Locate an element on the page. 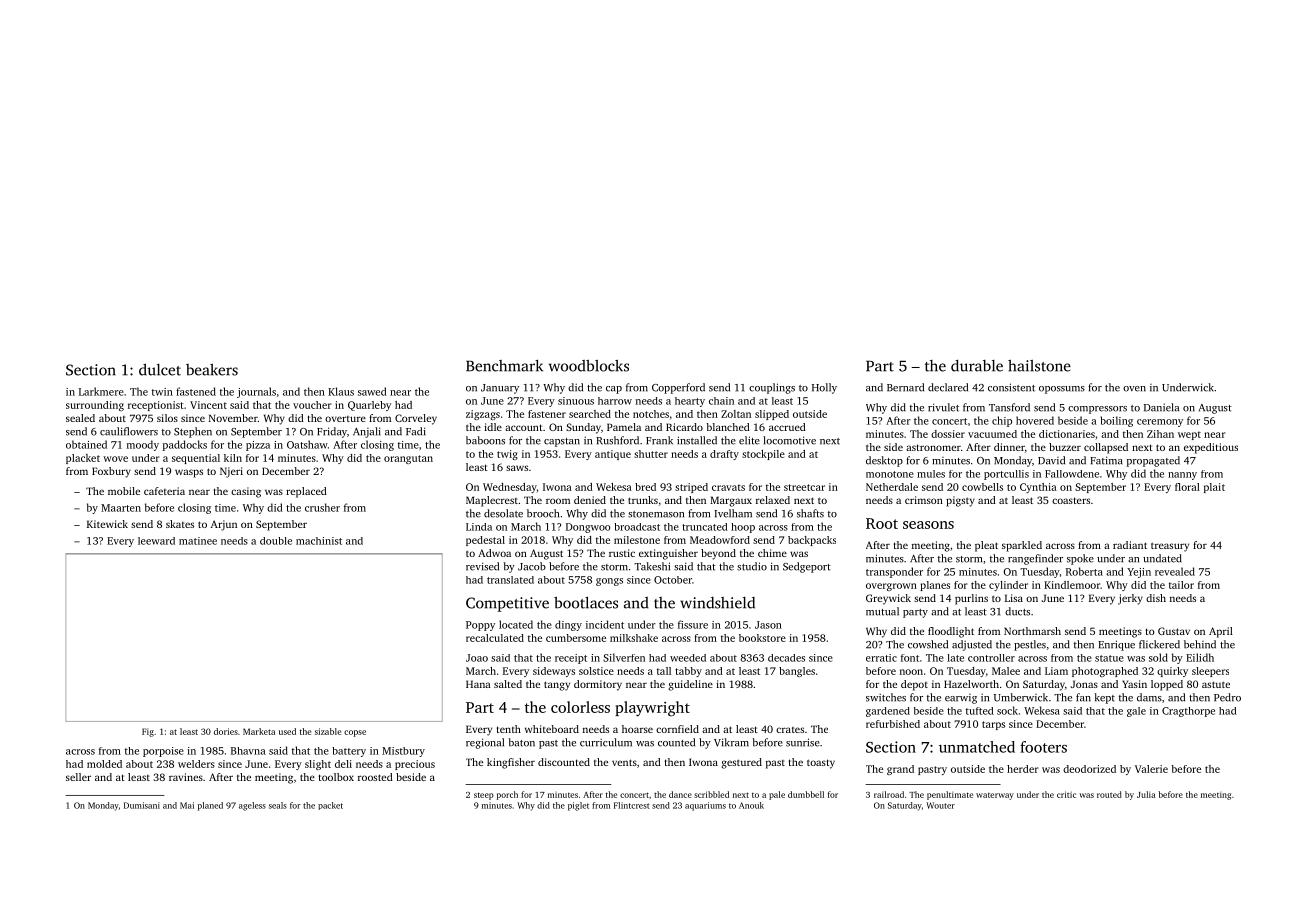  beakers is located at coordinates (212, 370).
